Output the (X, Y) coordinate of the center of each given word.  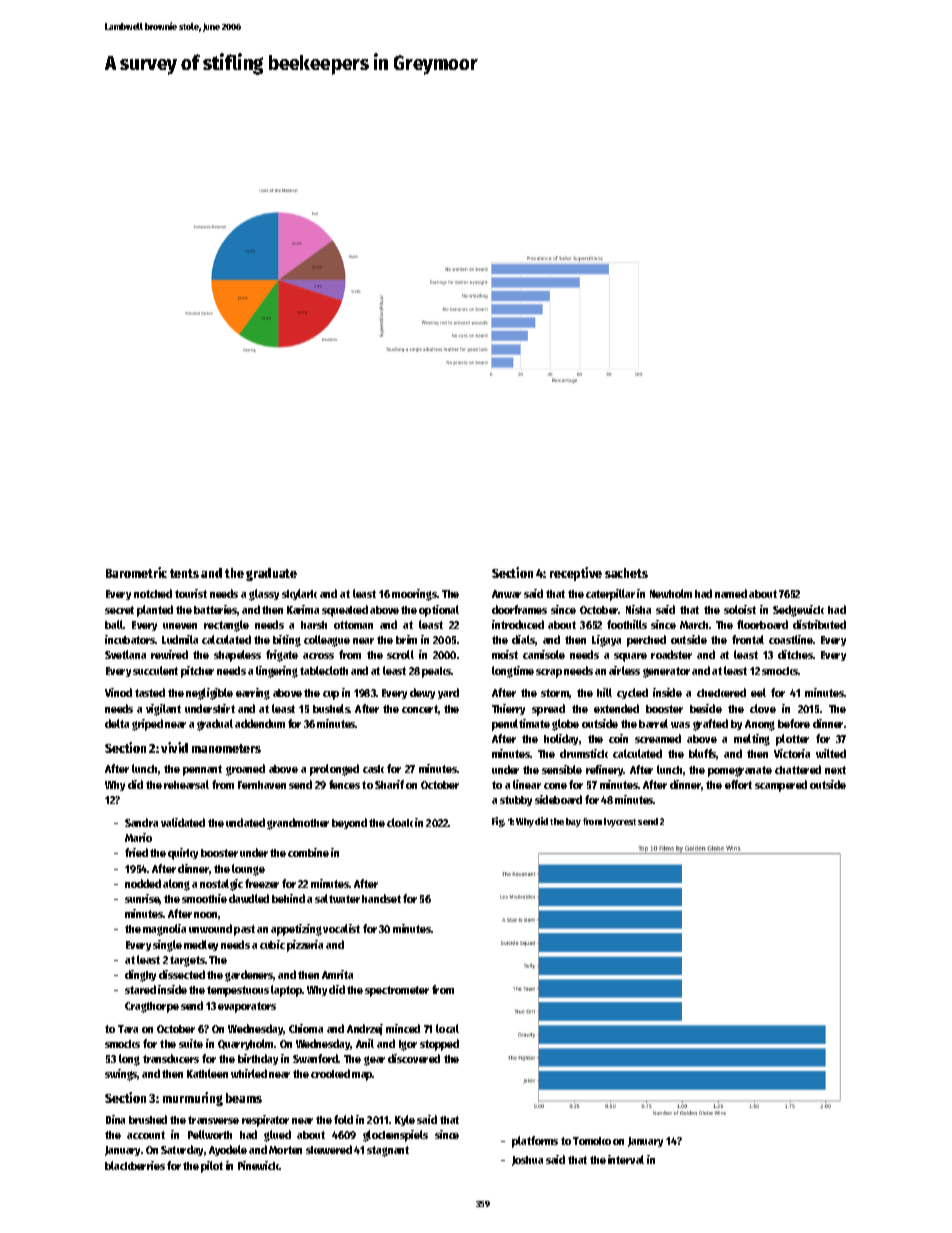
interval (626, 1159)
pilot (212, 1167)
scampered (781, 786)
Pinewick (259, 1165)
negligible (209, 694)
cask (373, 769)
